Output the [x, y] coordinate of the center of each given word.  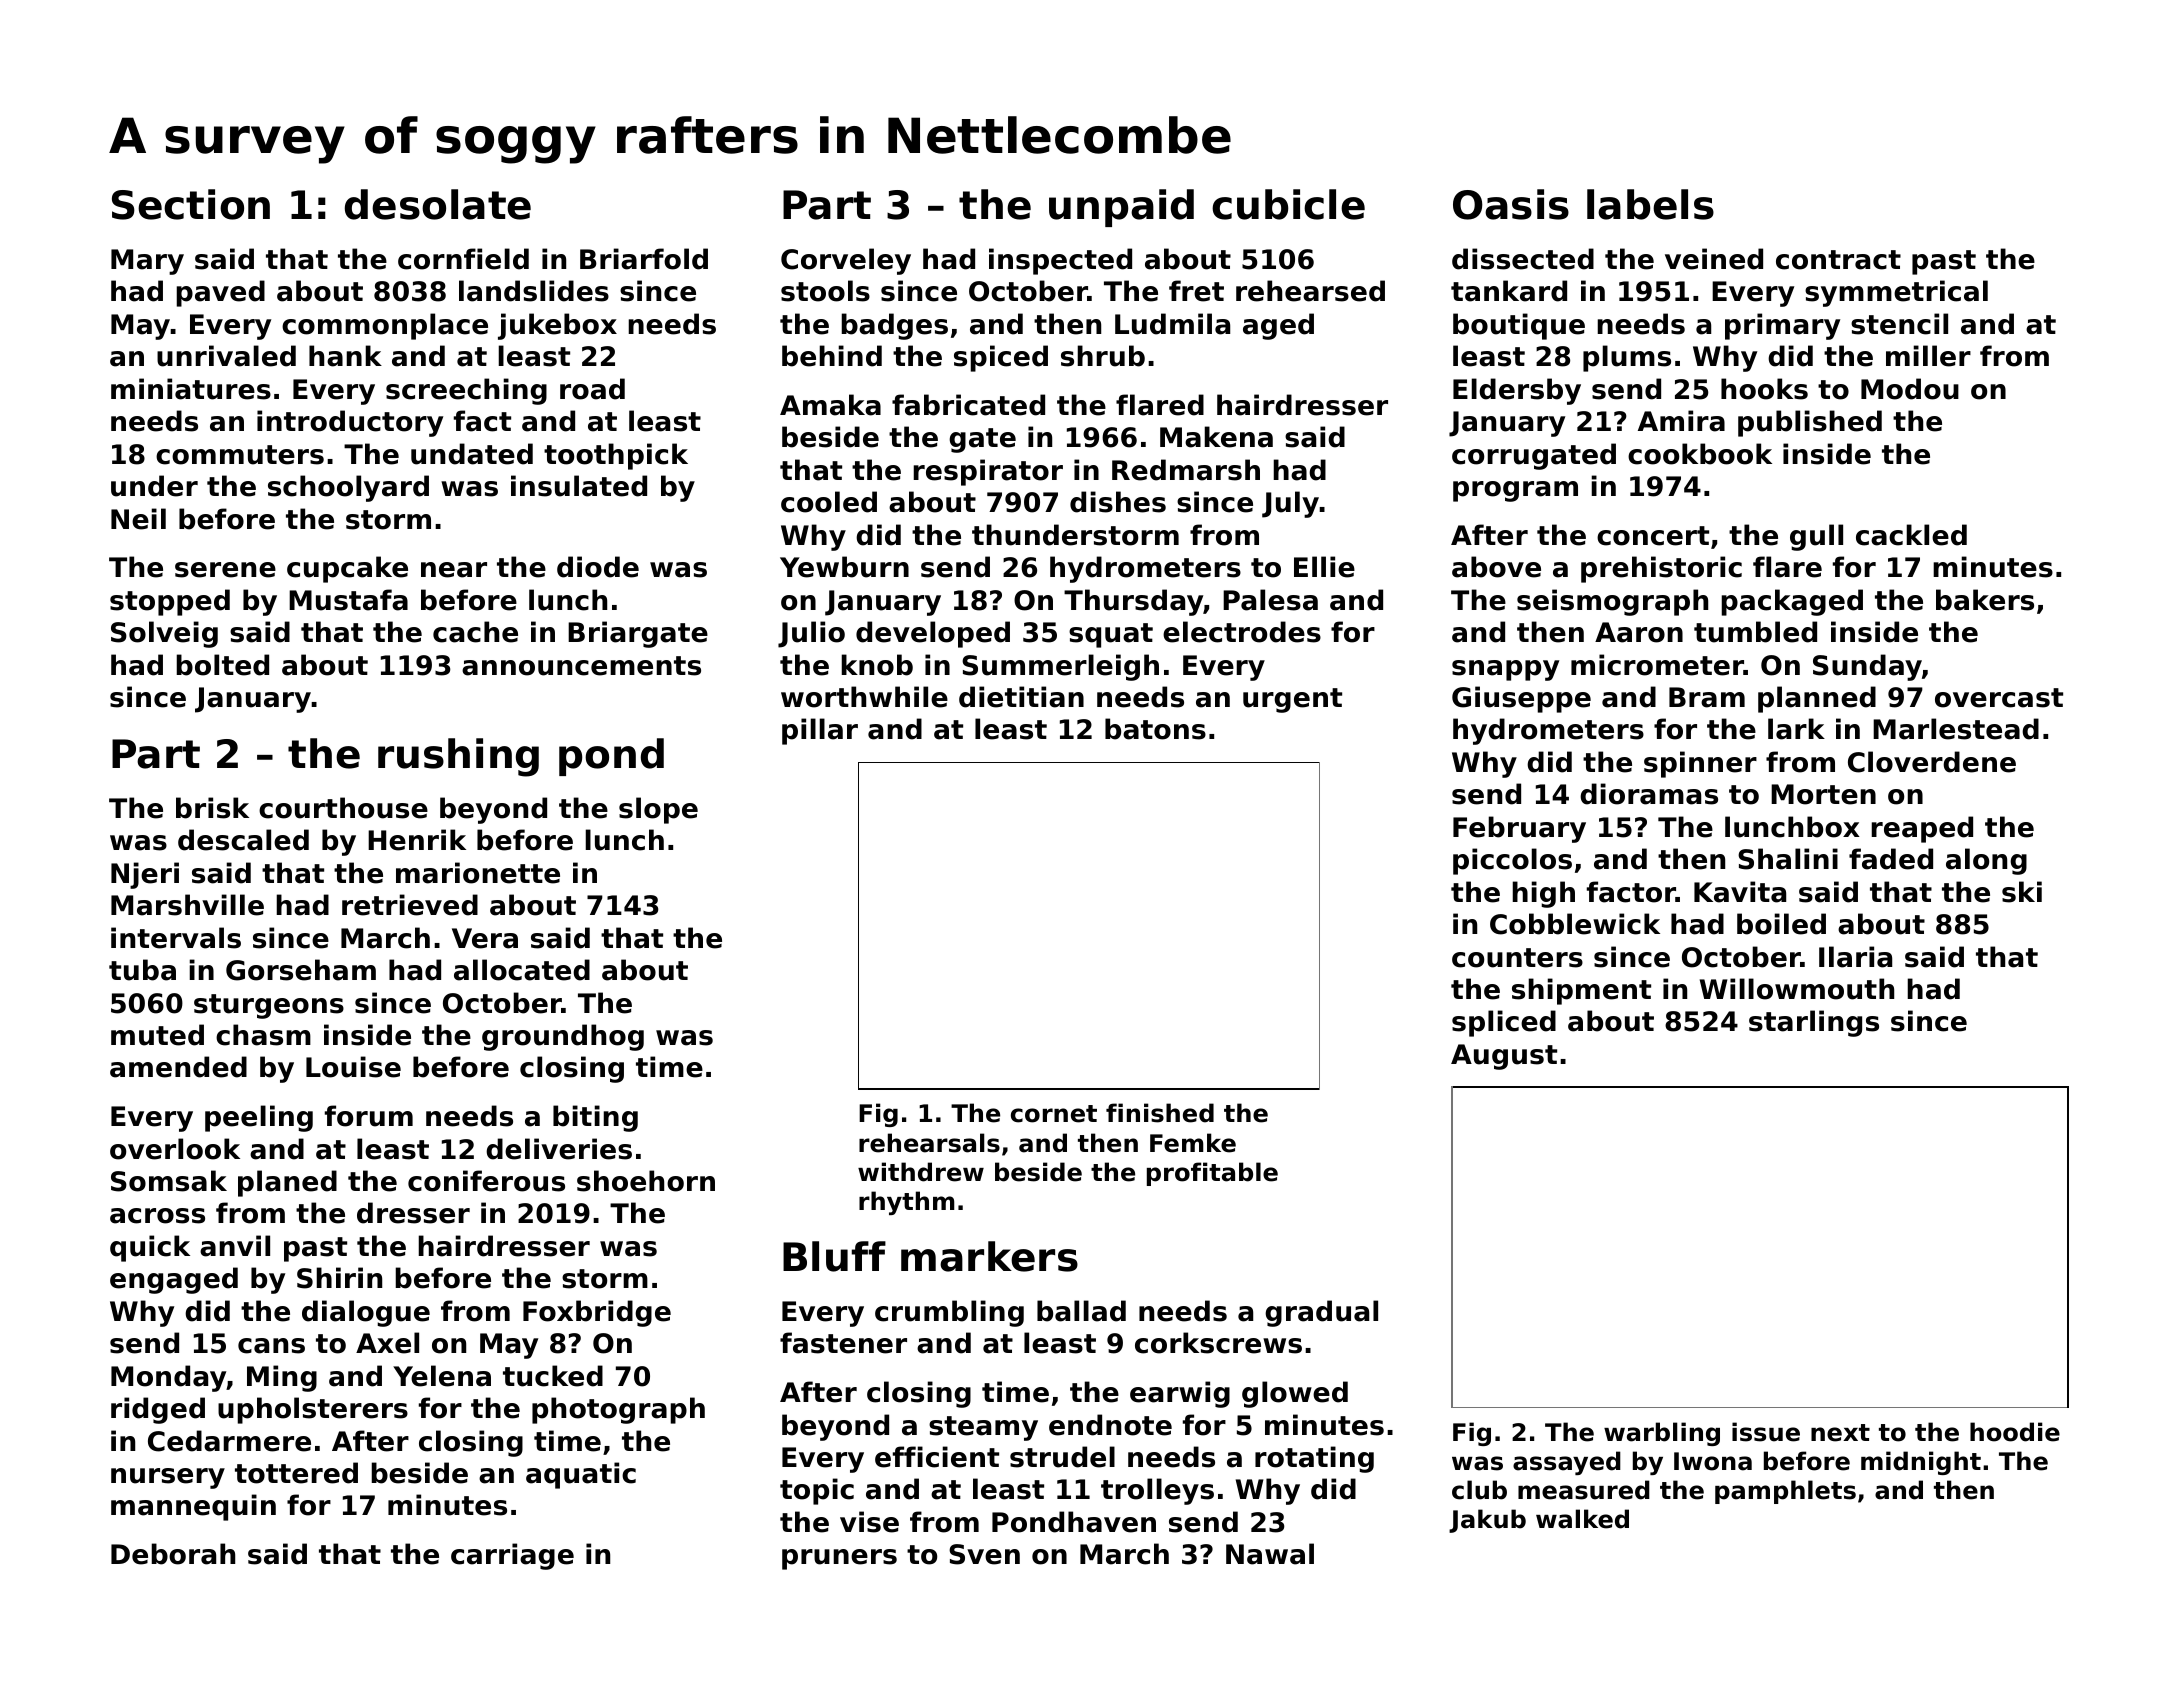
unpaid [1121, 208]
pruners [839, 1559]
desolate [438, 204]
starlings [1814, 1023]
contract [1838, 260]
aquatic [581, 1475]
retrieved [410, 905]
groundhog [563, 1037]
